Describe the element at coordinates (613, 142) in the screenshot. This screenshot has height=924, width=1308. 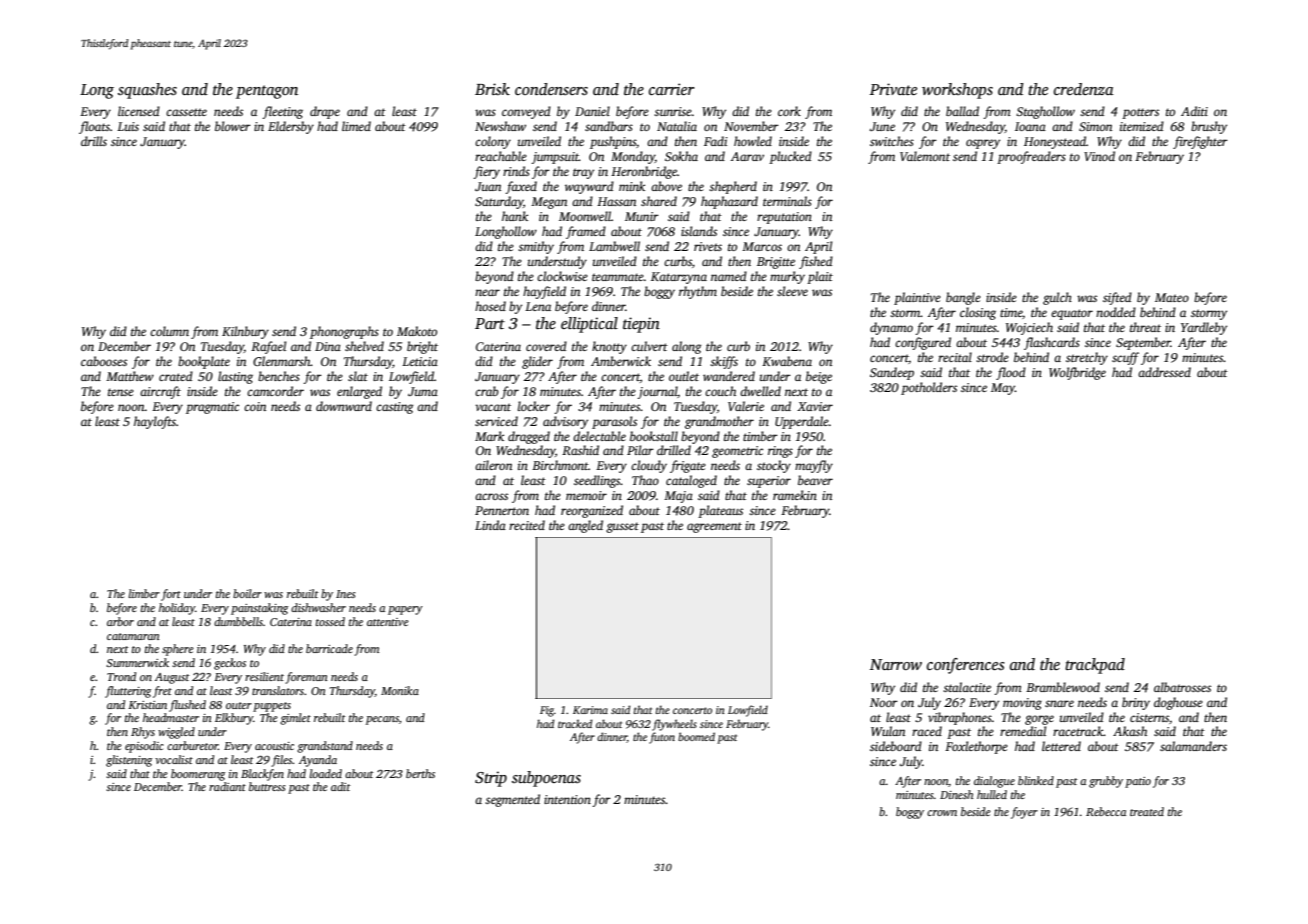
I see `pushpins` at that location.
